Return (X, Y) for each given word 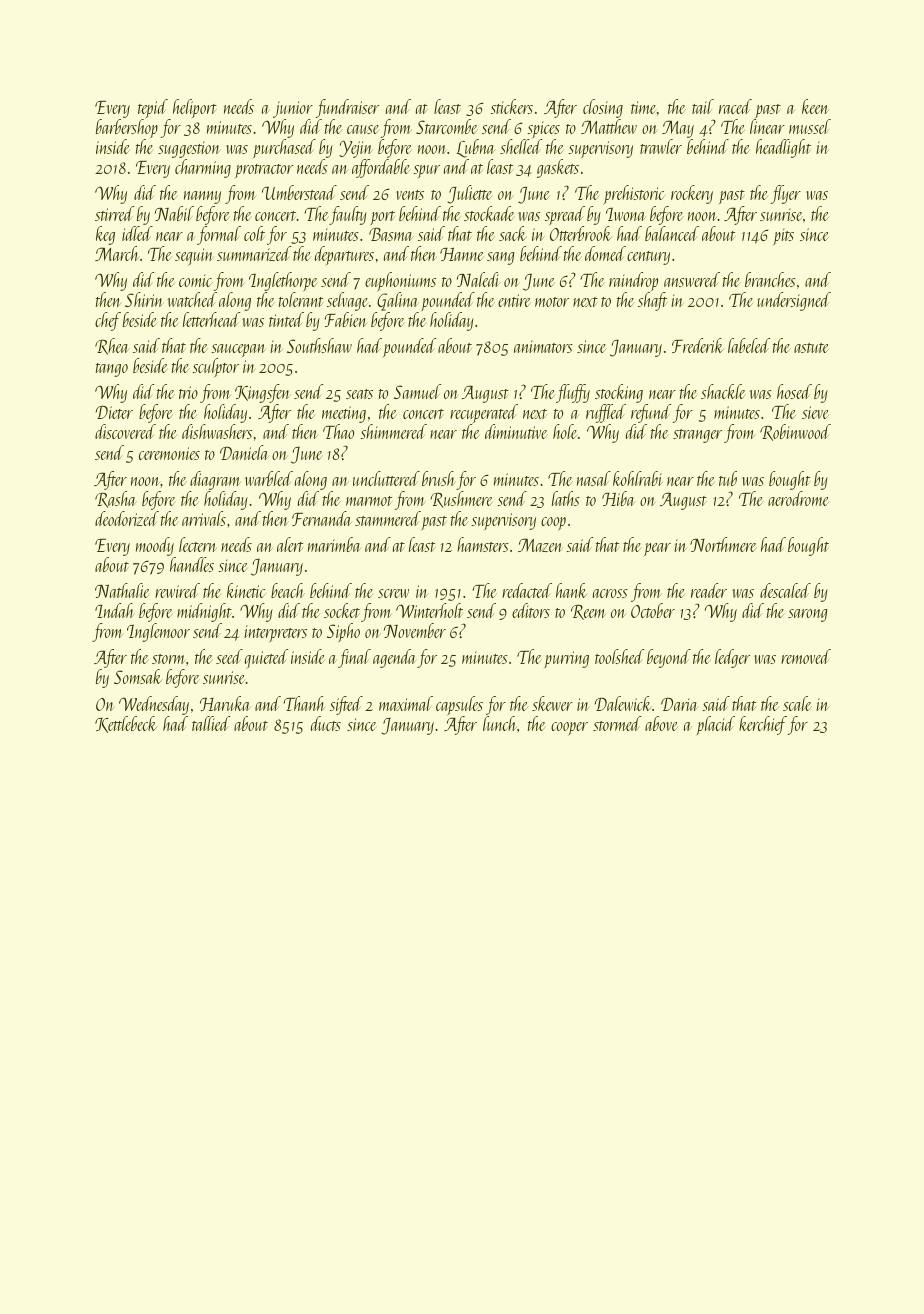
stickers (511, 106)
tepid (153, 109)
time (644, 107)
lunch (499, 723)
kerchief (763, 725)
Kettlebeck (126, 724)
